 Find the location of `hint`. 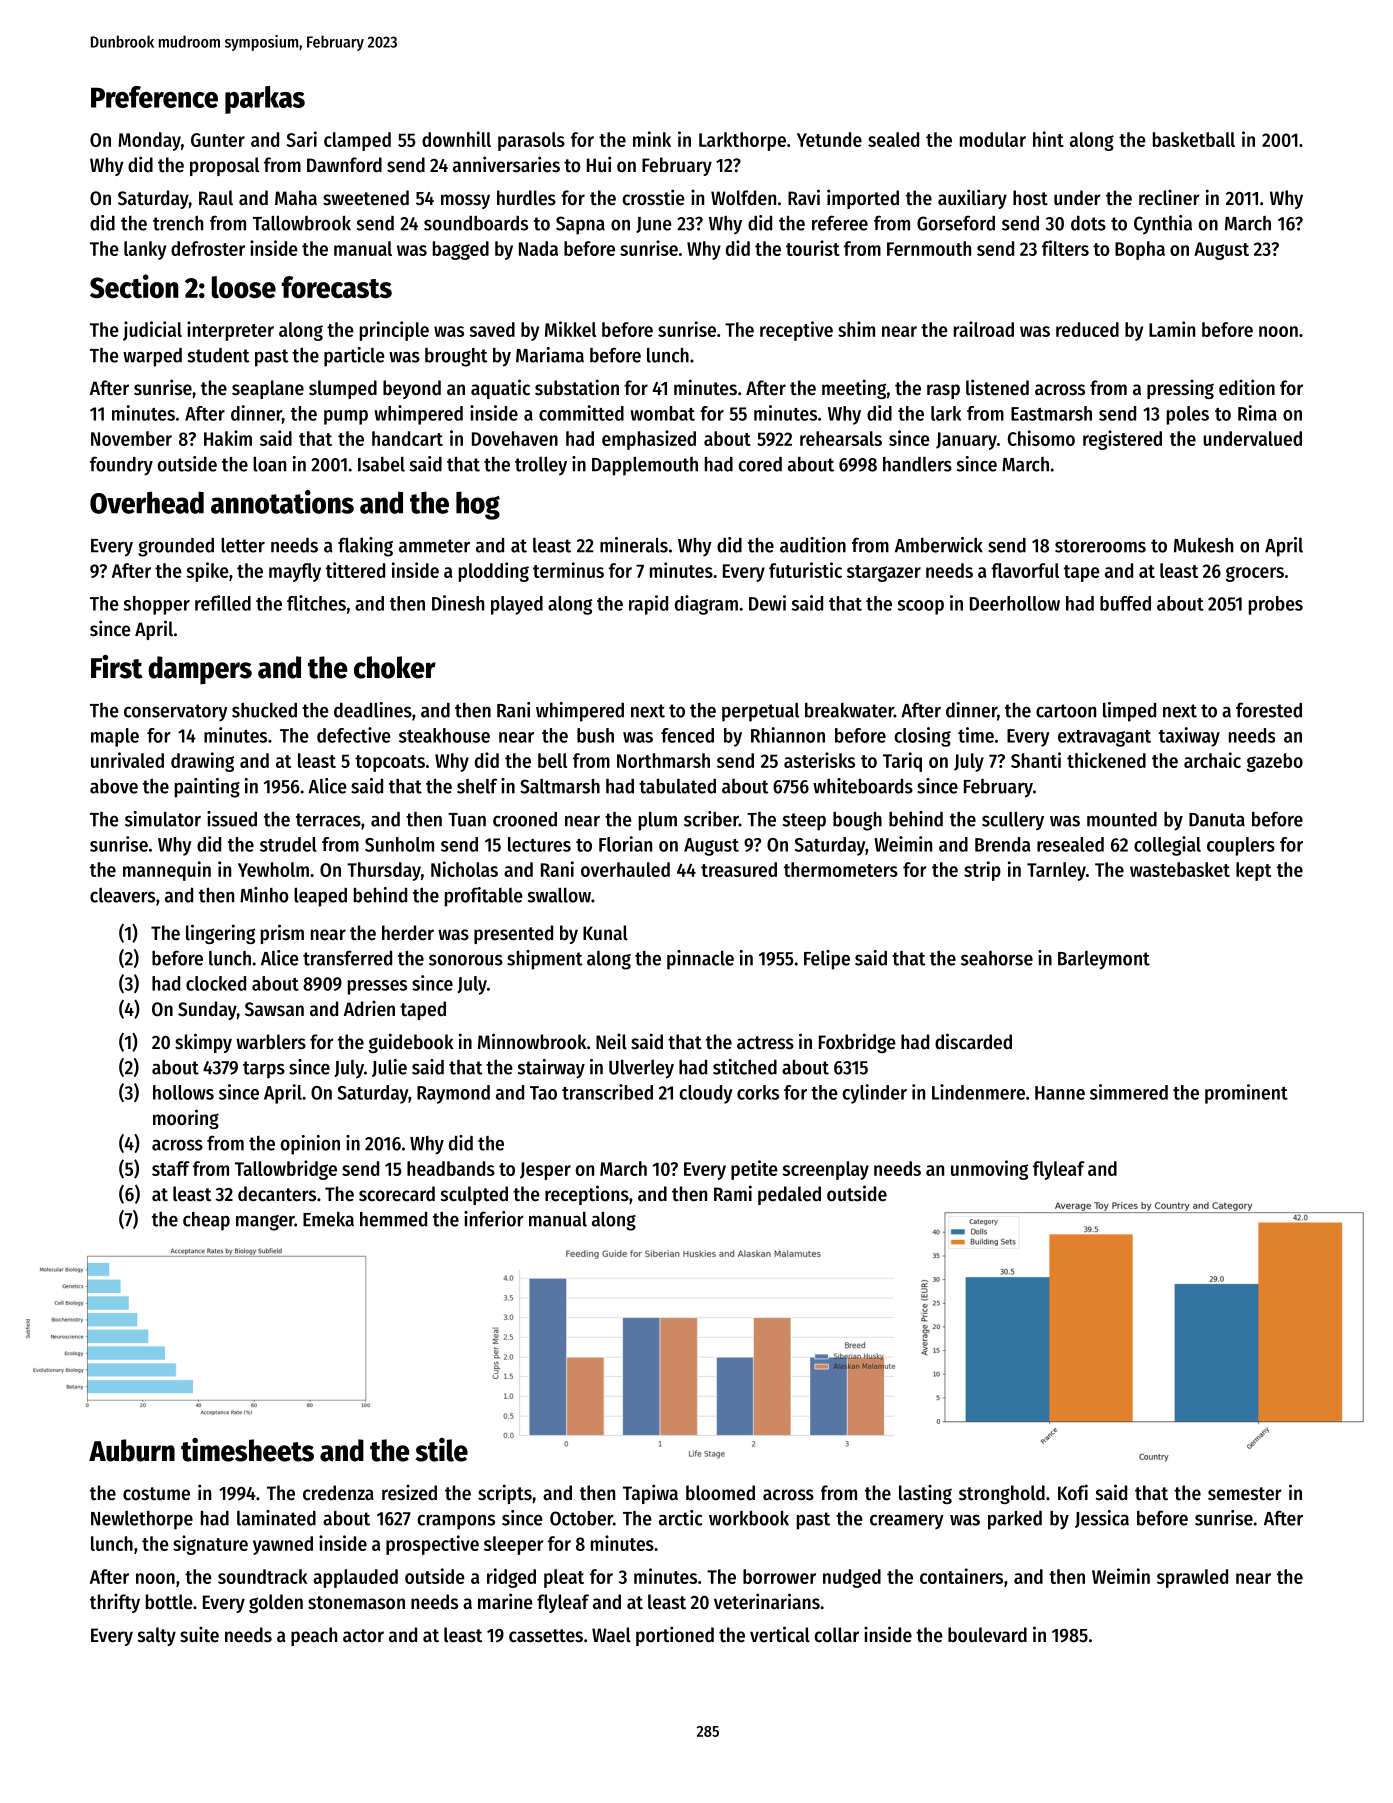

hint is located at coordinates (1048, 139).
